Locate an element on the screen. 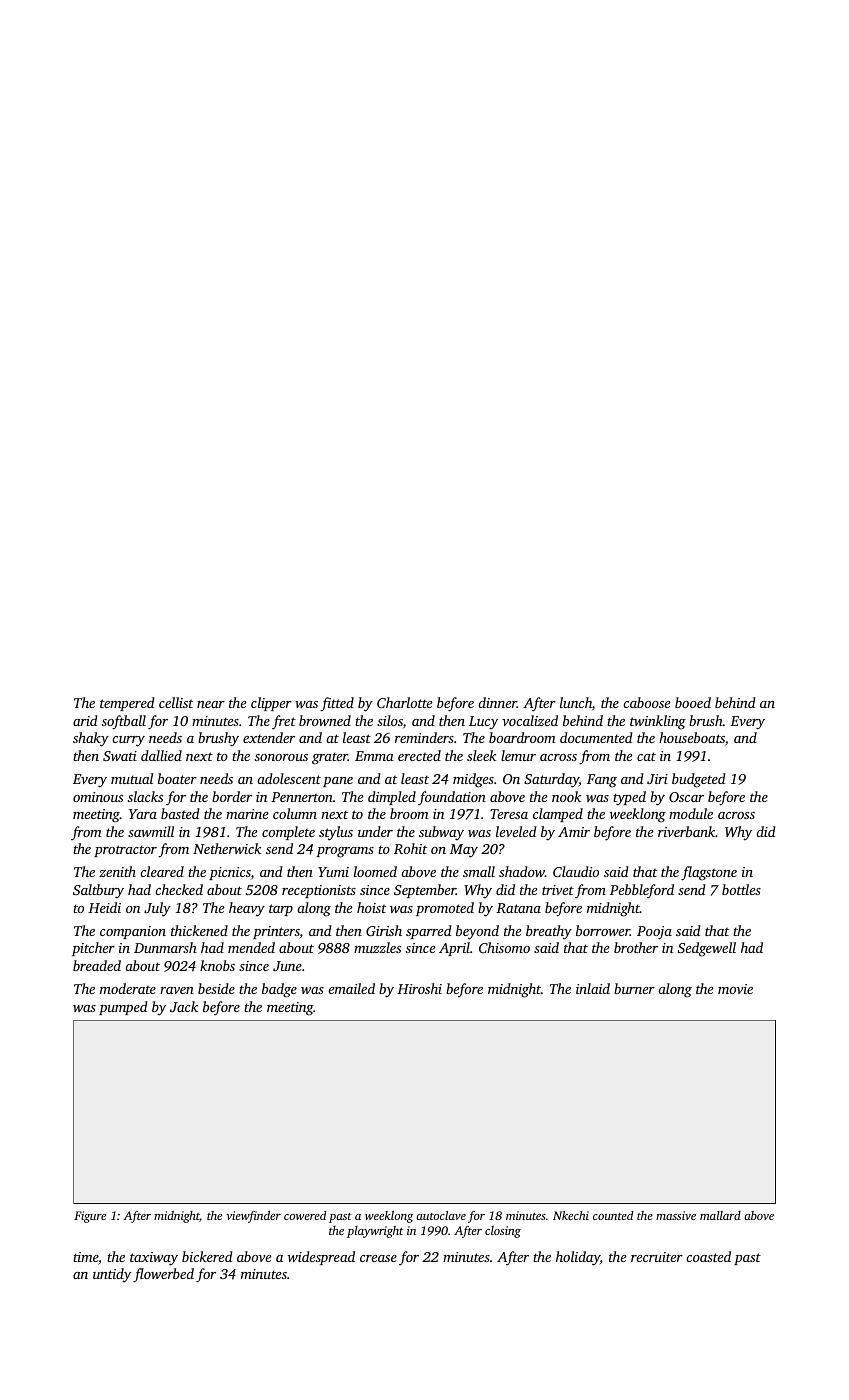 This screenshot has width=849, height=1400. muzzles is located at coordinates (377, 947).
